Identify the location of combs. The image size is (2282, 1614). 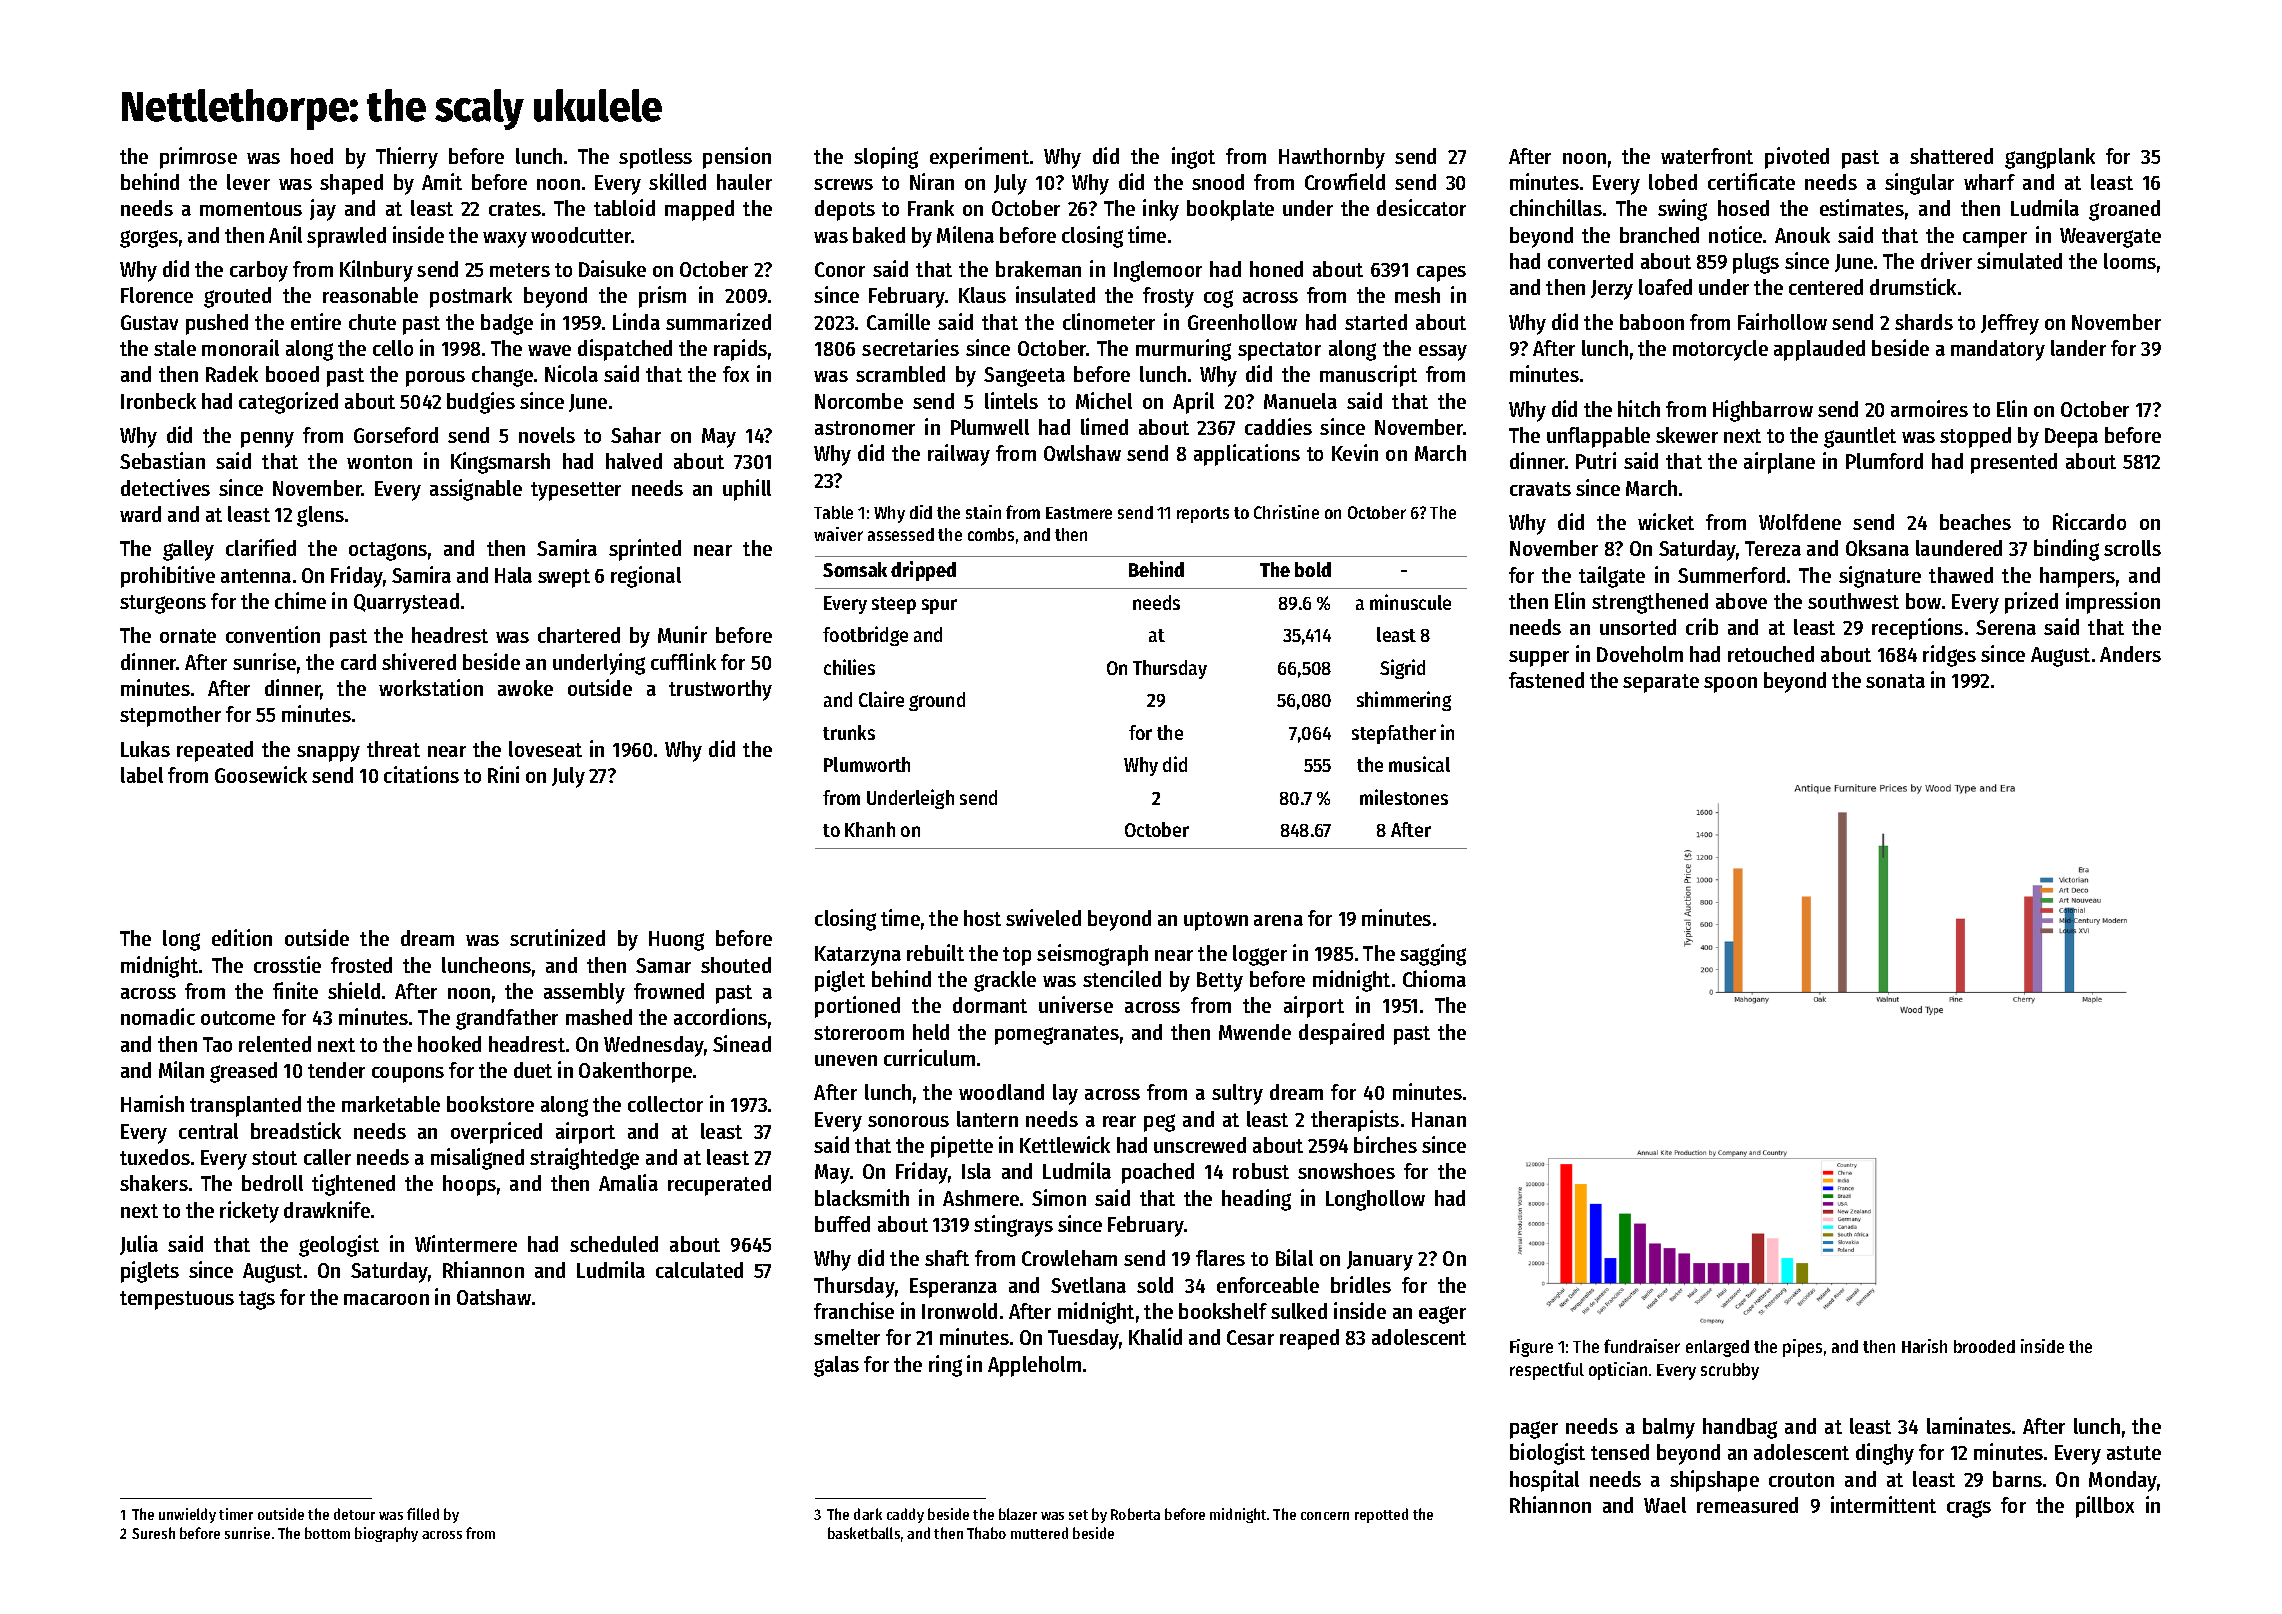
(991, 534).
